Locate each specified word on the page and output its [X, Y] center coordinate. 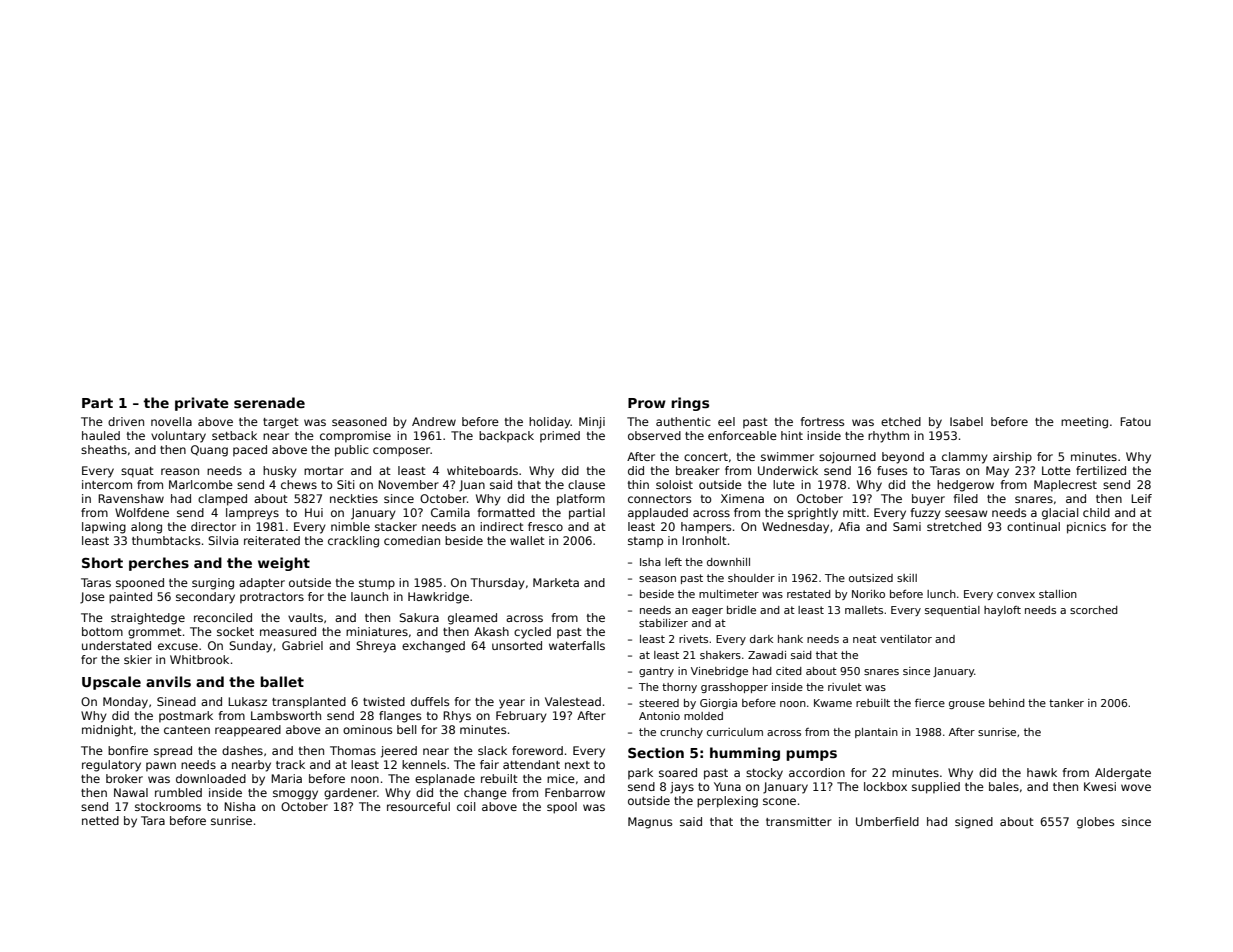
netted [100, 820]
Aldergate [1123, 774]
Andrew [434, 421]
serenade [269, 402]
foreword [537, 750]
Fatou [1135, 421]
